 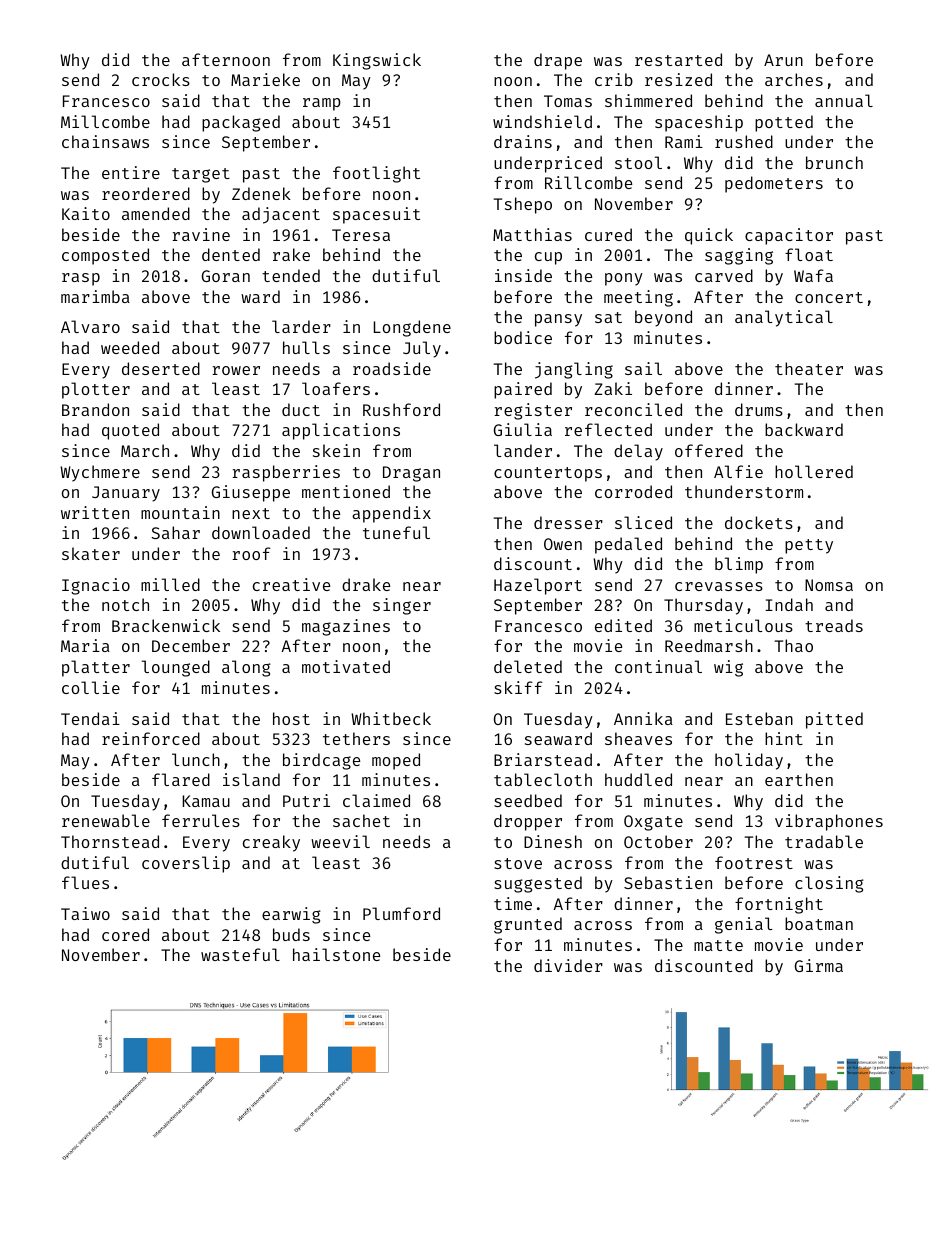 What do you see at coordinates (125, 934) in the document?
I see `cored` at bounding box center [125, 934].
